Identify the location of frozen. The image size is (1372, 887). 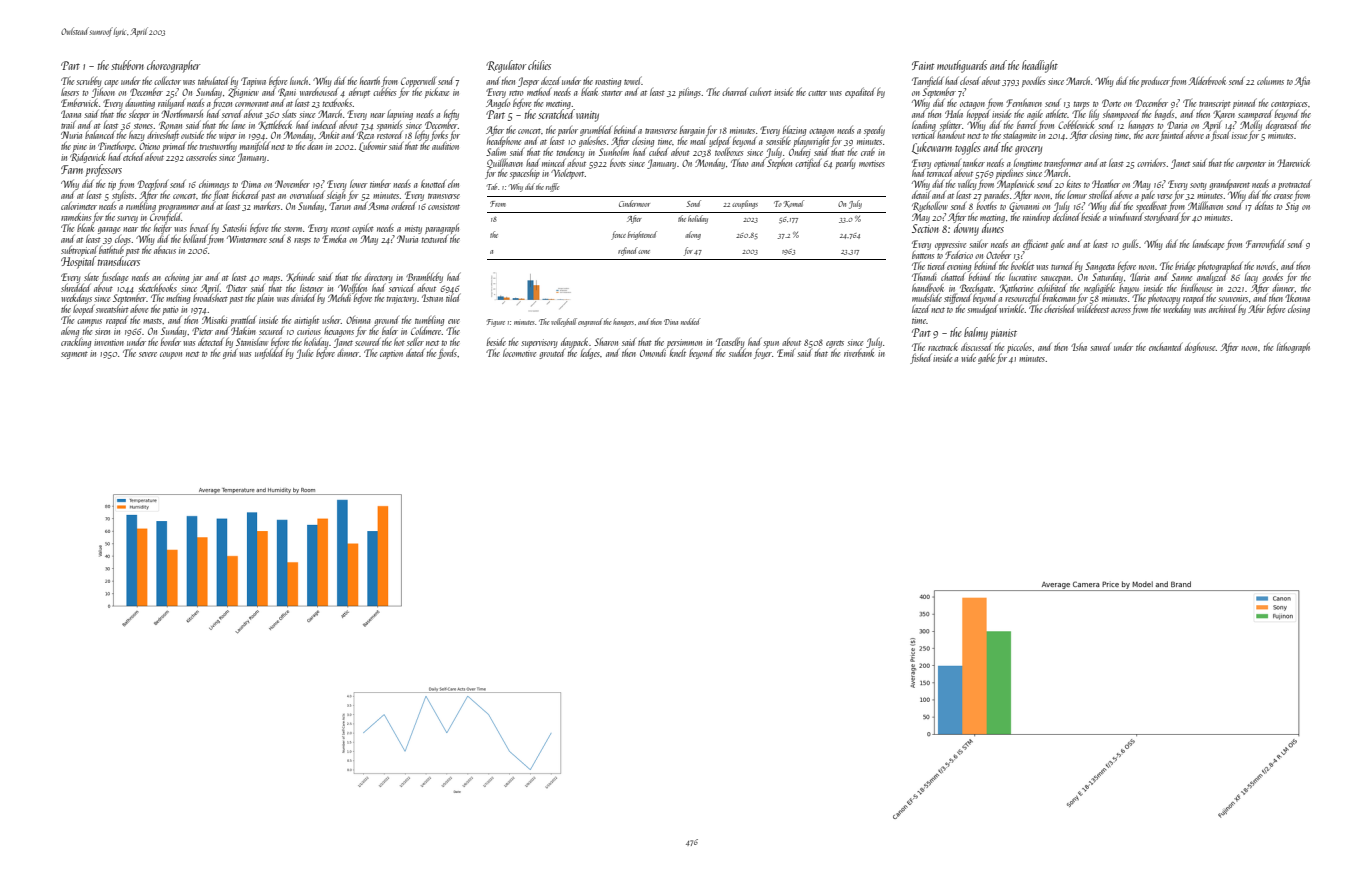
(222, 104).
